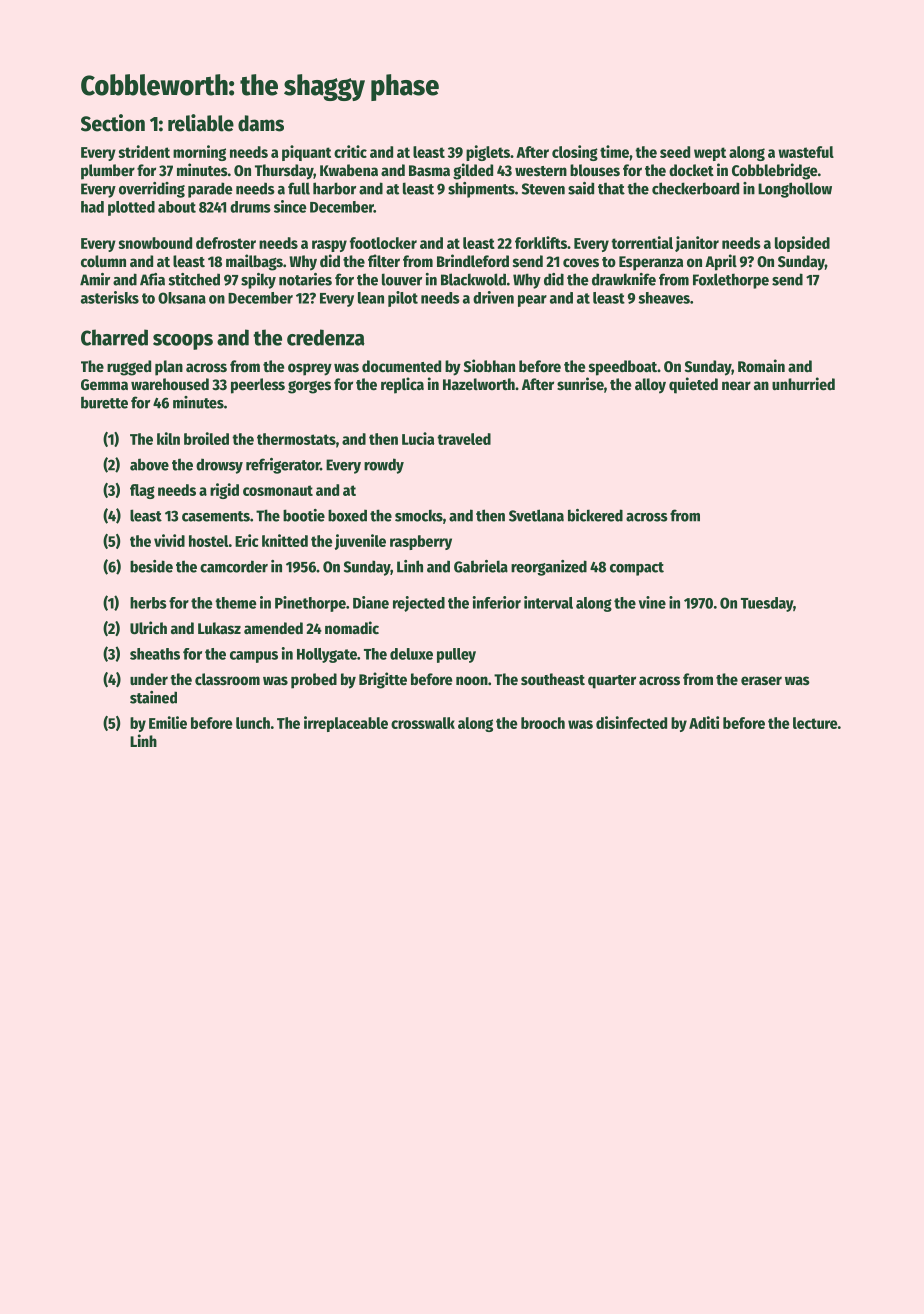 Image resolution: width=924 pixels, height=1314 pixels. What do you see at coordinates (803, 384) in the document?
I see `unhurried` at bounding box center [803, 384].
